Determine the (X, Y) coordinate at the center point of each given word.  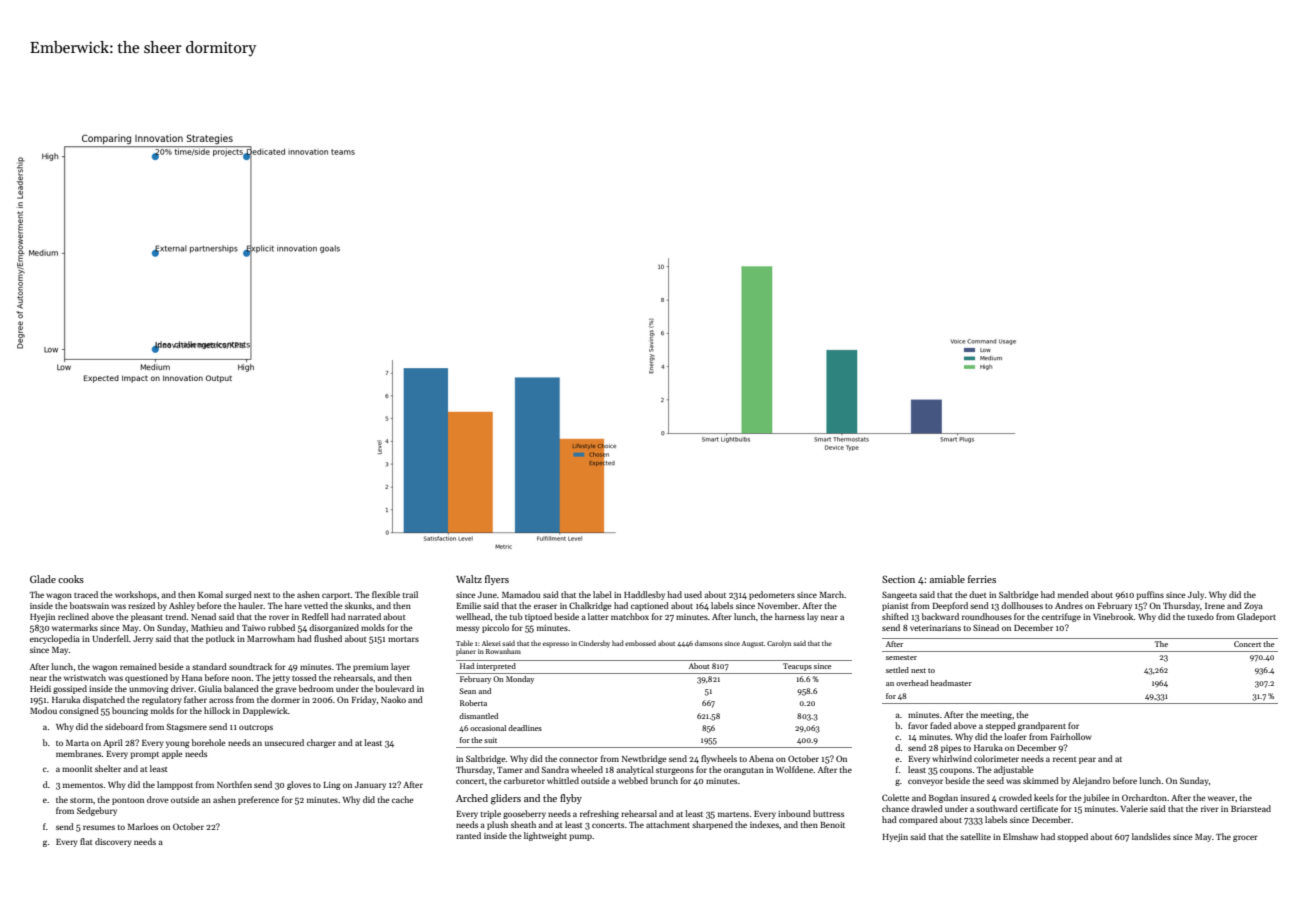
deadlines (525, 728)
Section (898, 579)
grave (286, 690)
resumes (99, 827)
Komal (210, 594)
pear (1087, 760)
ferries (982, 579)
